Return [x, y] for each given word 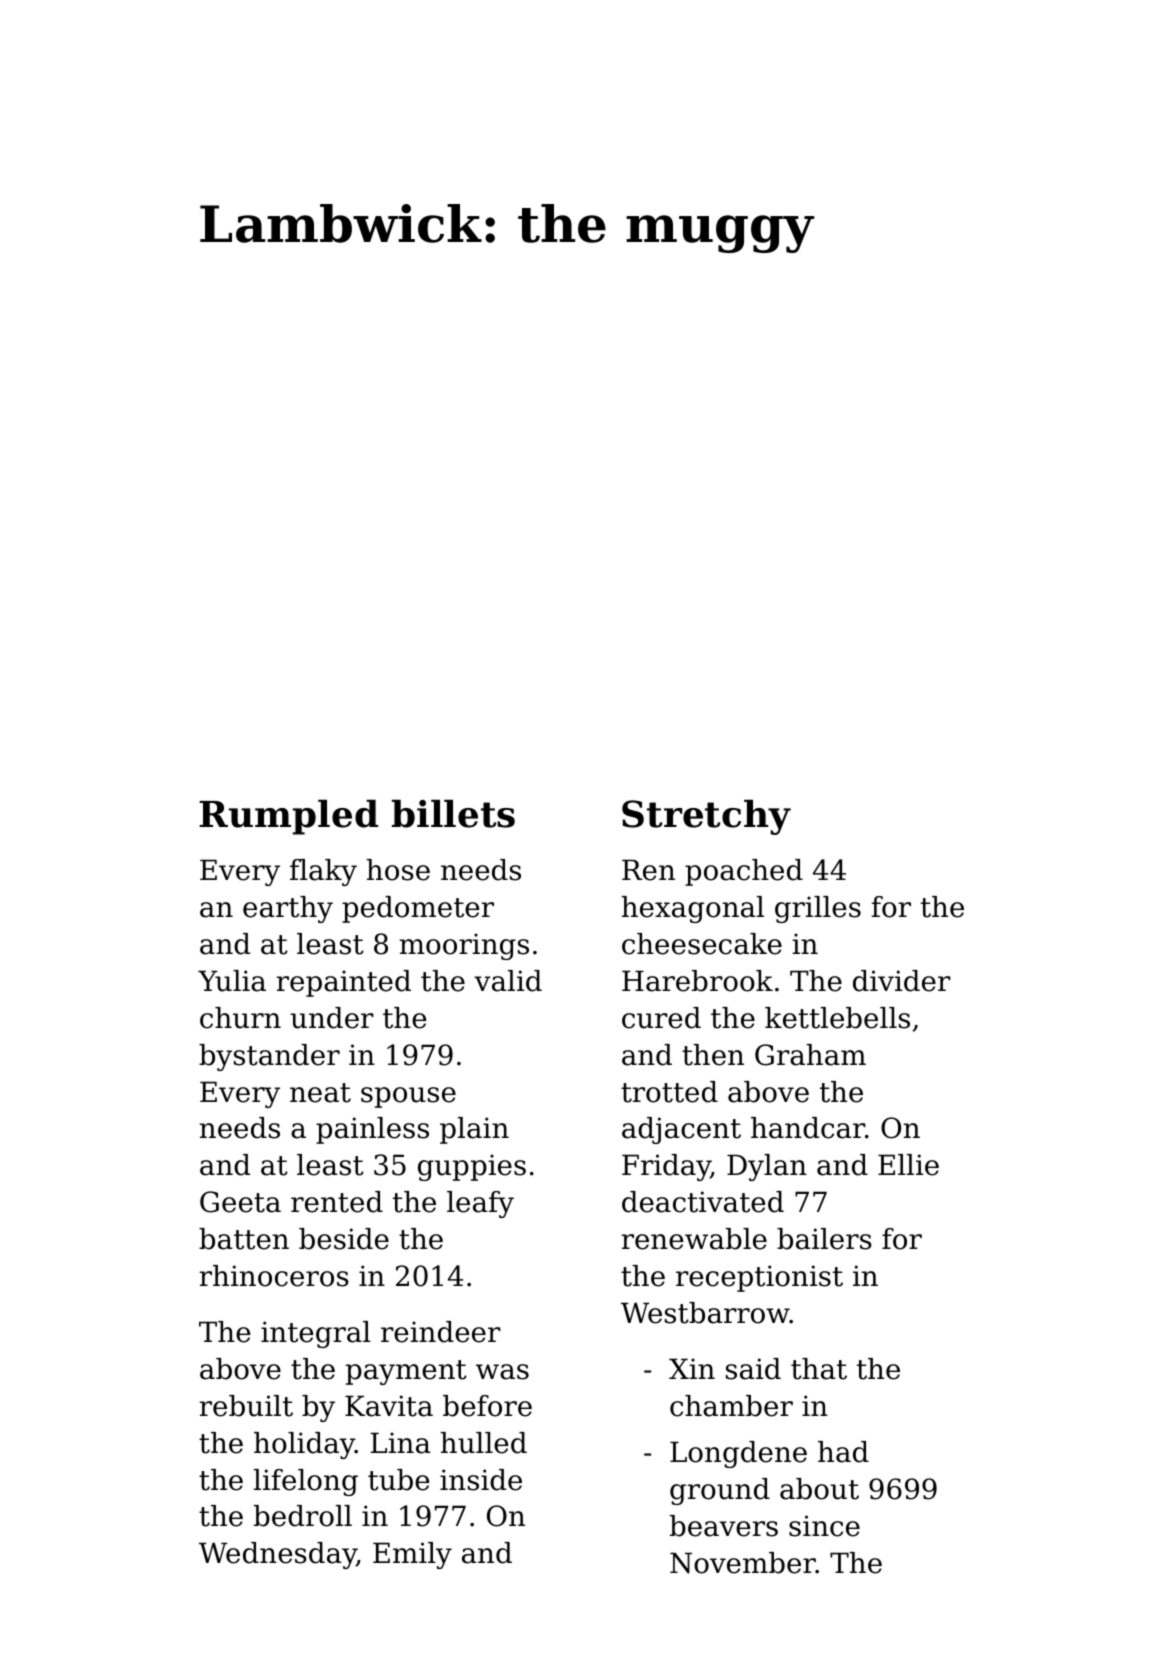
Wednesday [278, 1555]
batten [244, 1239]
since [824, 1526]
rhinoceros [274, 1276]
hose [398, 870]
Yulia [232, 981]
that [819, 1369]
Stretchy [706, 817]
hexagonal [692, 909]
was [502, 1372]
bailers [824, 1239]
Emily [412, 1555]
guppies [472, 1167]
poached [744, 872]
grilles [818, 909]
